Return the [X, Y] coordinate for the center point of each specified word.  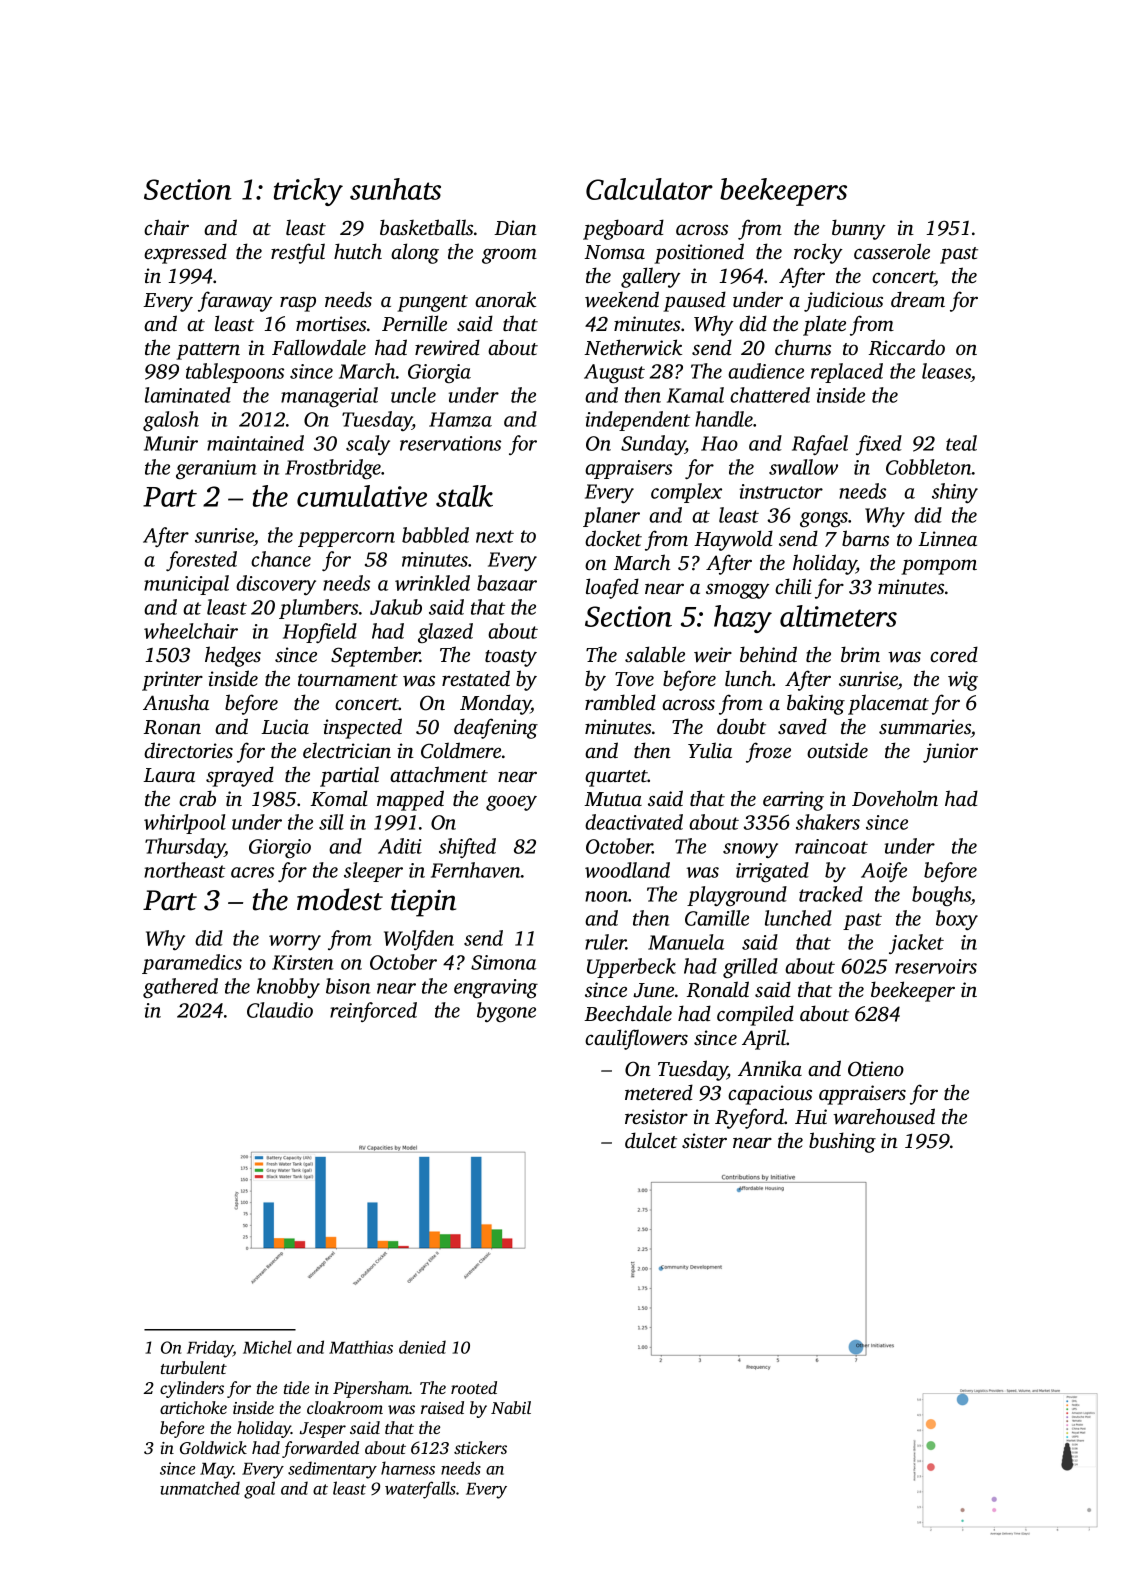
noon [606, 896]
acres [252, 872]
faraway [235, 301]
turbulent [194, 1367]
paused [694, 301]
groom [509, 256]
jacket [916, 944]
